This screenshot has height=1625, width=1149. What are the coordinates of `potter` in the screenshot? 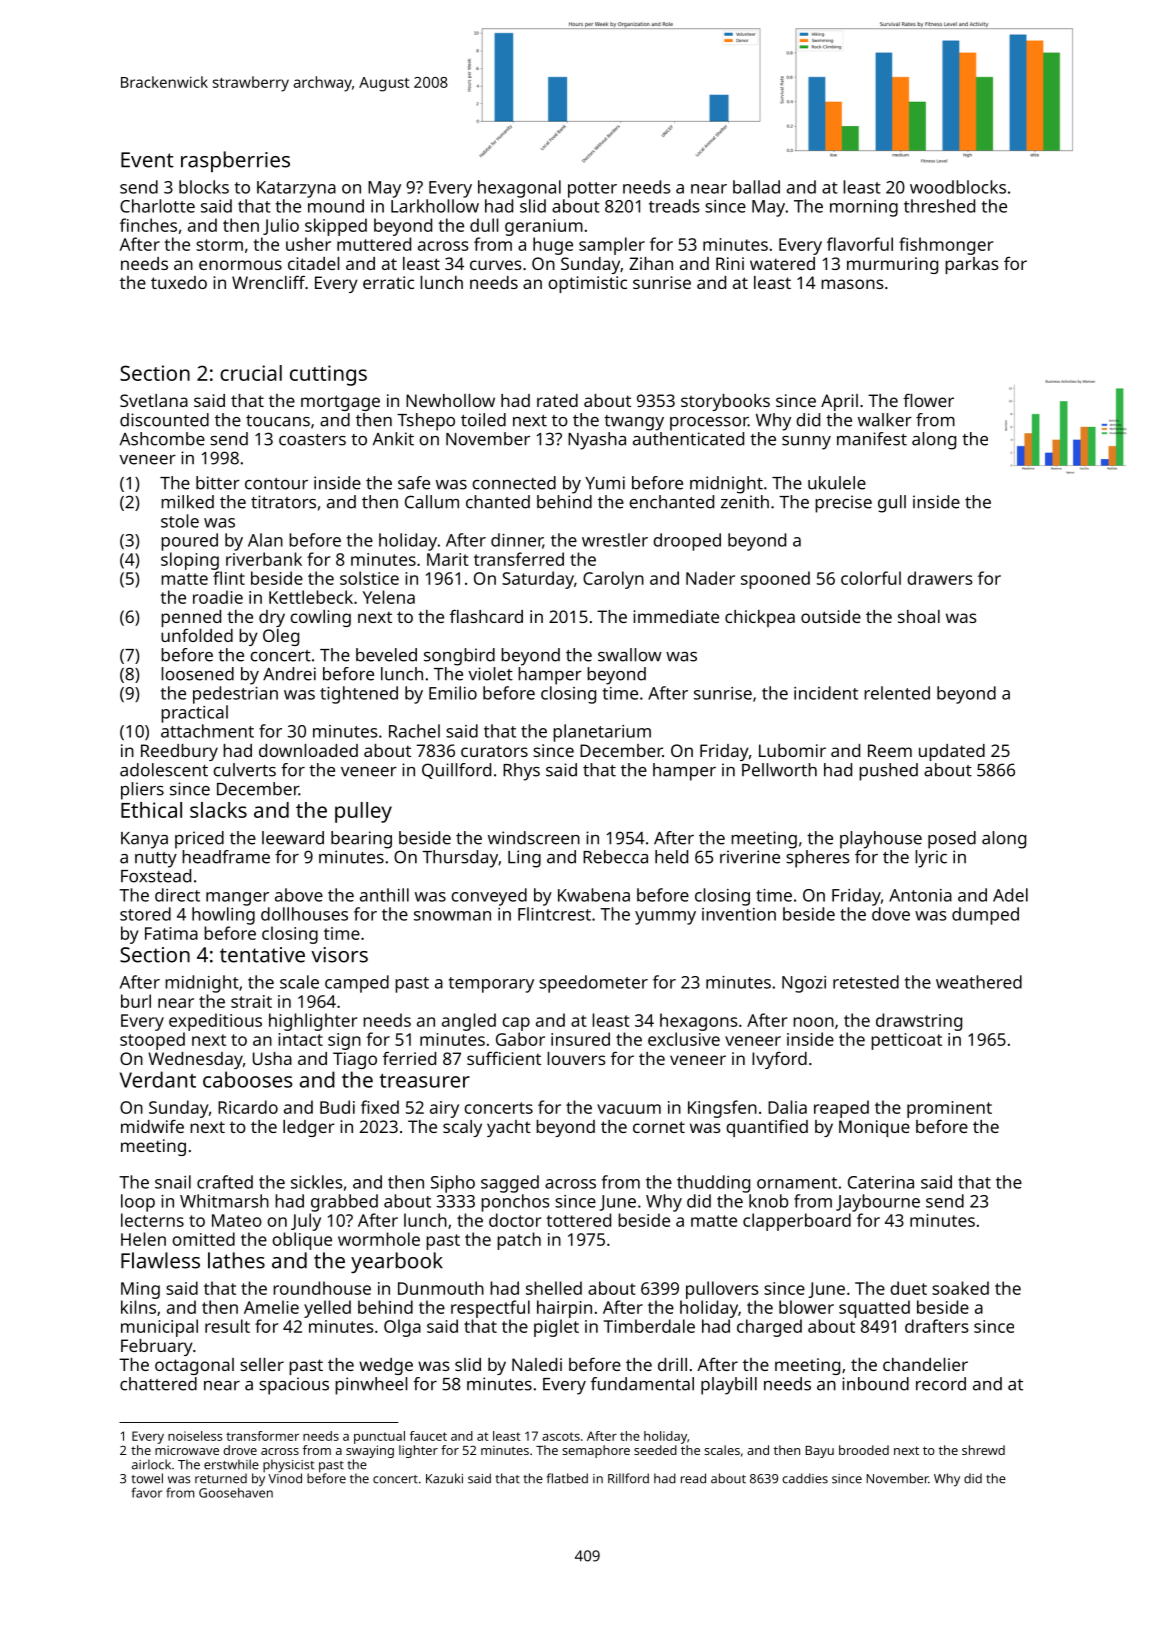 It's located at (592, 190).
